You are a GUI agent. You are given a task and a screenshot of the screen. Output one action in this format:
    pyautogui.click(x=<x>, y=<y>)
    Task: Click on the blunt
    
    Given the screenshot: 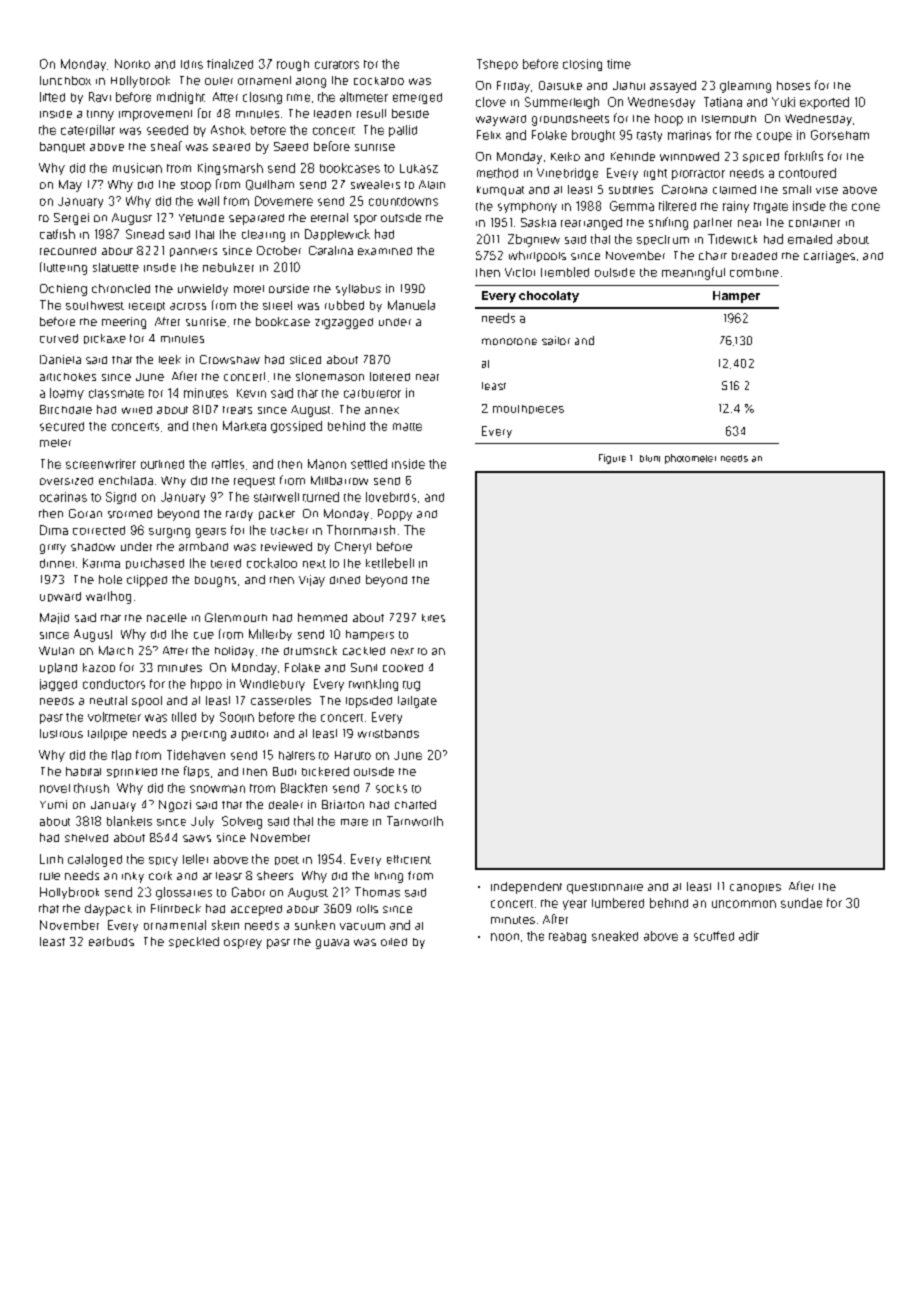 What is the action you would take?
    pyautogui.click(x=650, y=458)
